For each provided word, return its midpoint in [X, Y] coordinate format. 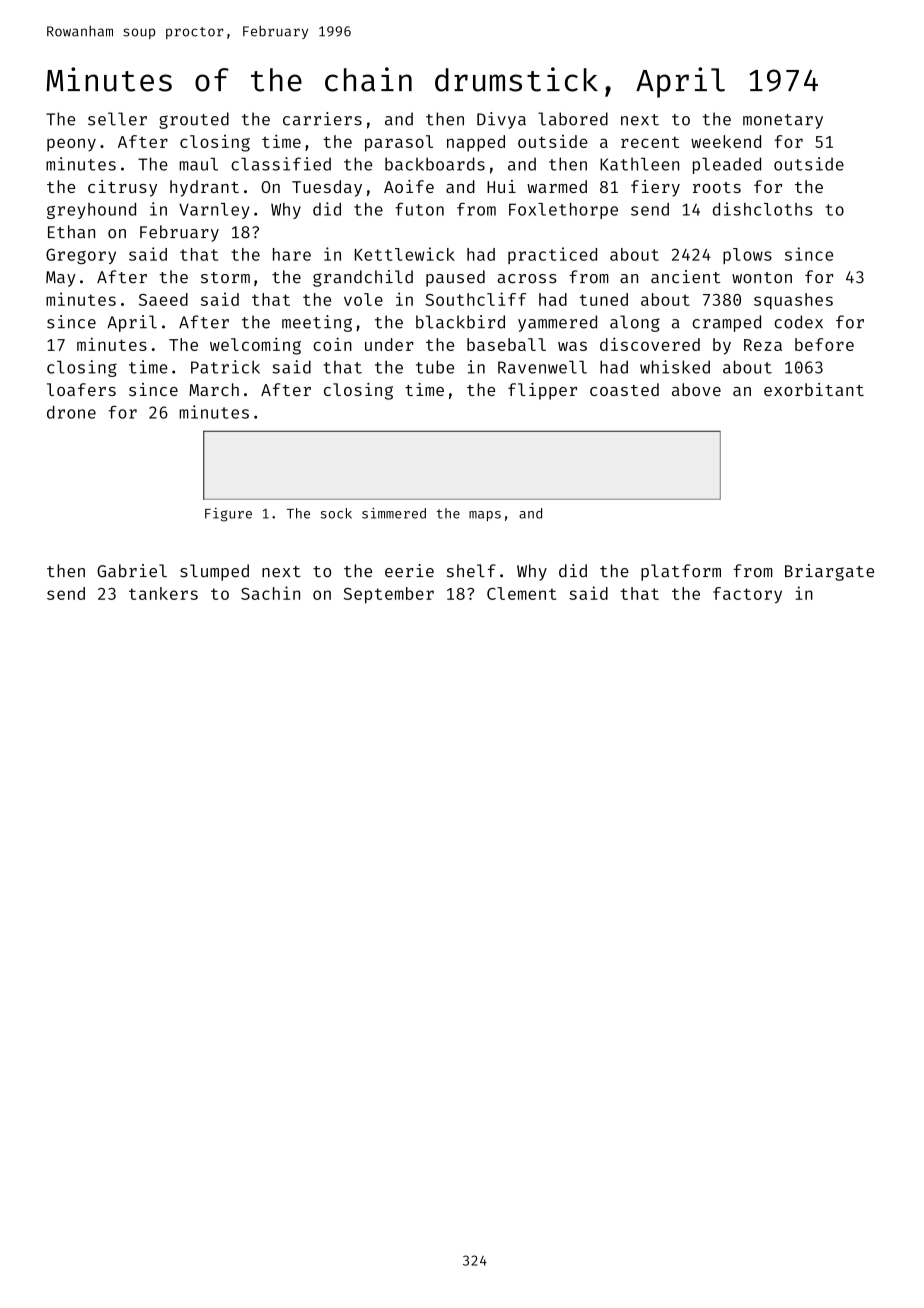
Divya [501, 120]
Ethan [71, 232]
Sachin [270, 593]
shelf [471, 571]
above [696, 389]
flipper [542, 391]
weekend [726, 141]
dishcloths [762, 209]
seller [117, 119]
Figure [228, 515]
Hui [501, 186]
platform [681, 572]
